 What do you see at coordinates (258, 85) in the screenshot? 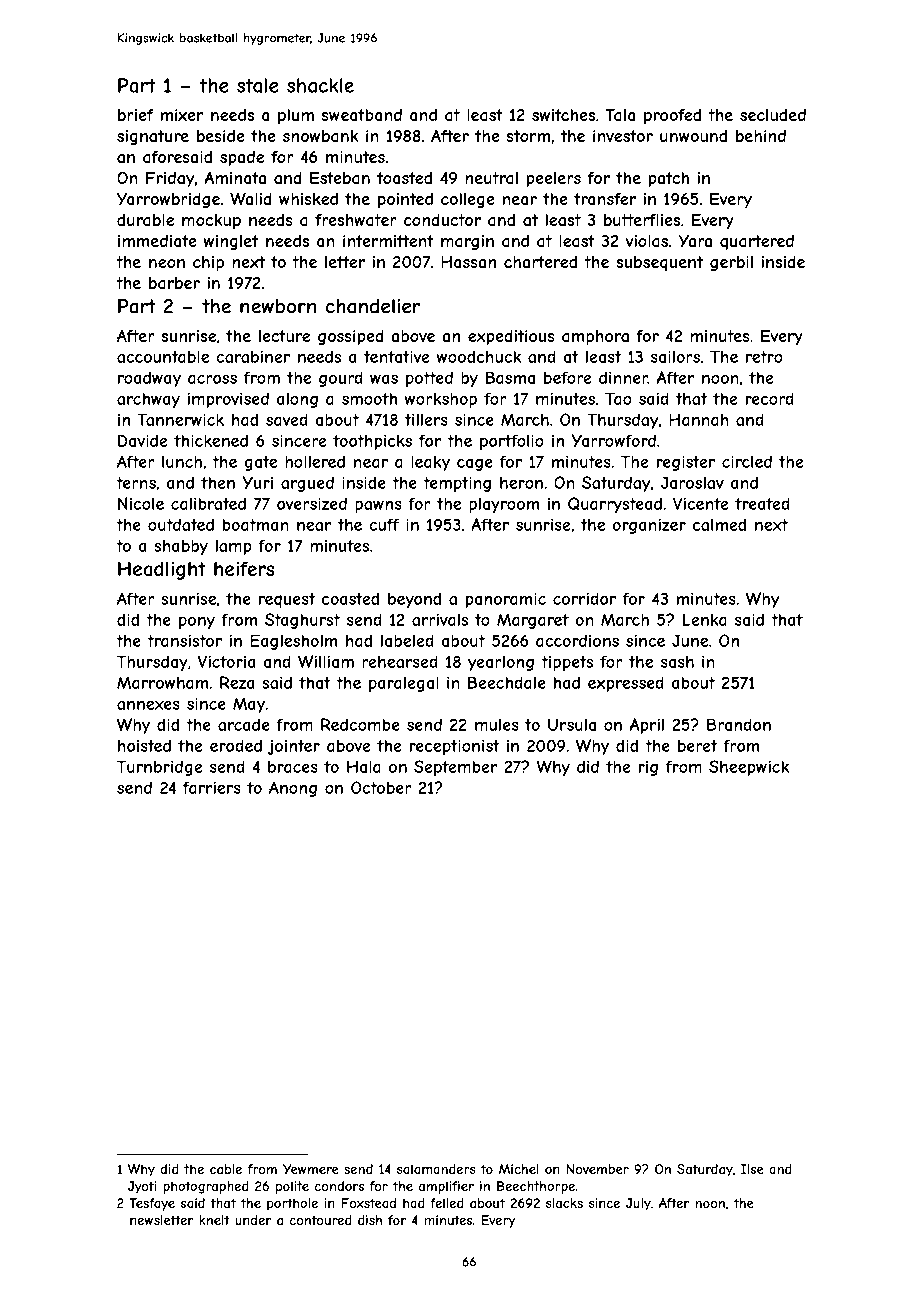
I see `stale` at bounding box center [258, 85].
